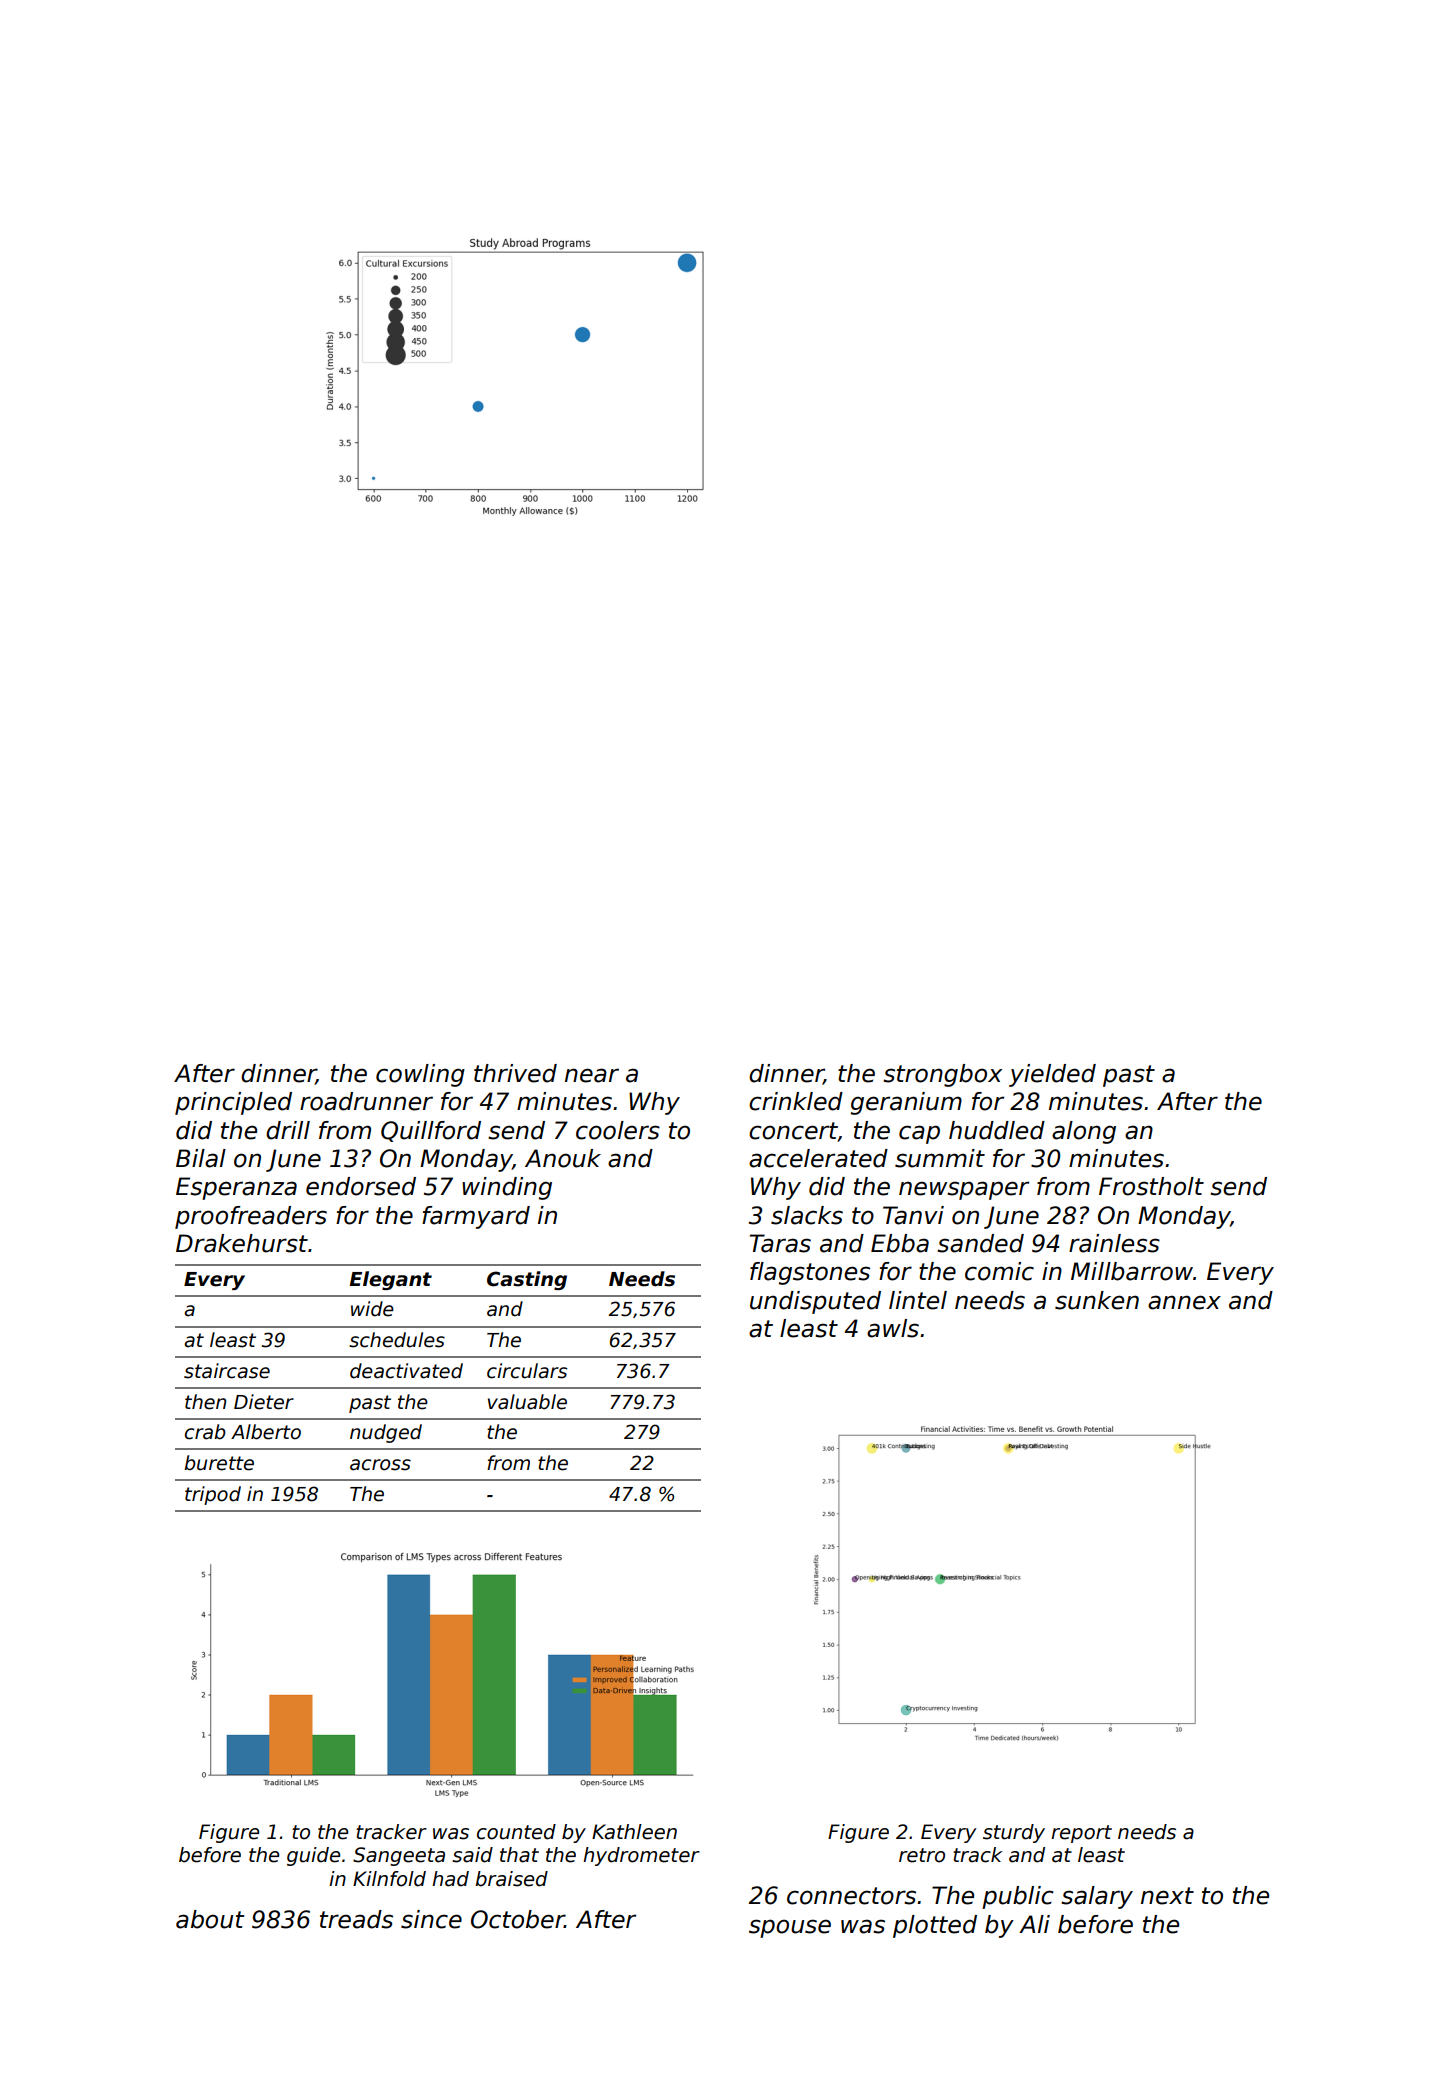 This screenshot has height=2100, width=1450. Describe the element at coordinates (420, 1075) in the screenshot. I see `cowling` at that location.
